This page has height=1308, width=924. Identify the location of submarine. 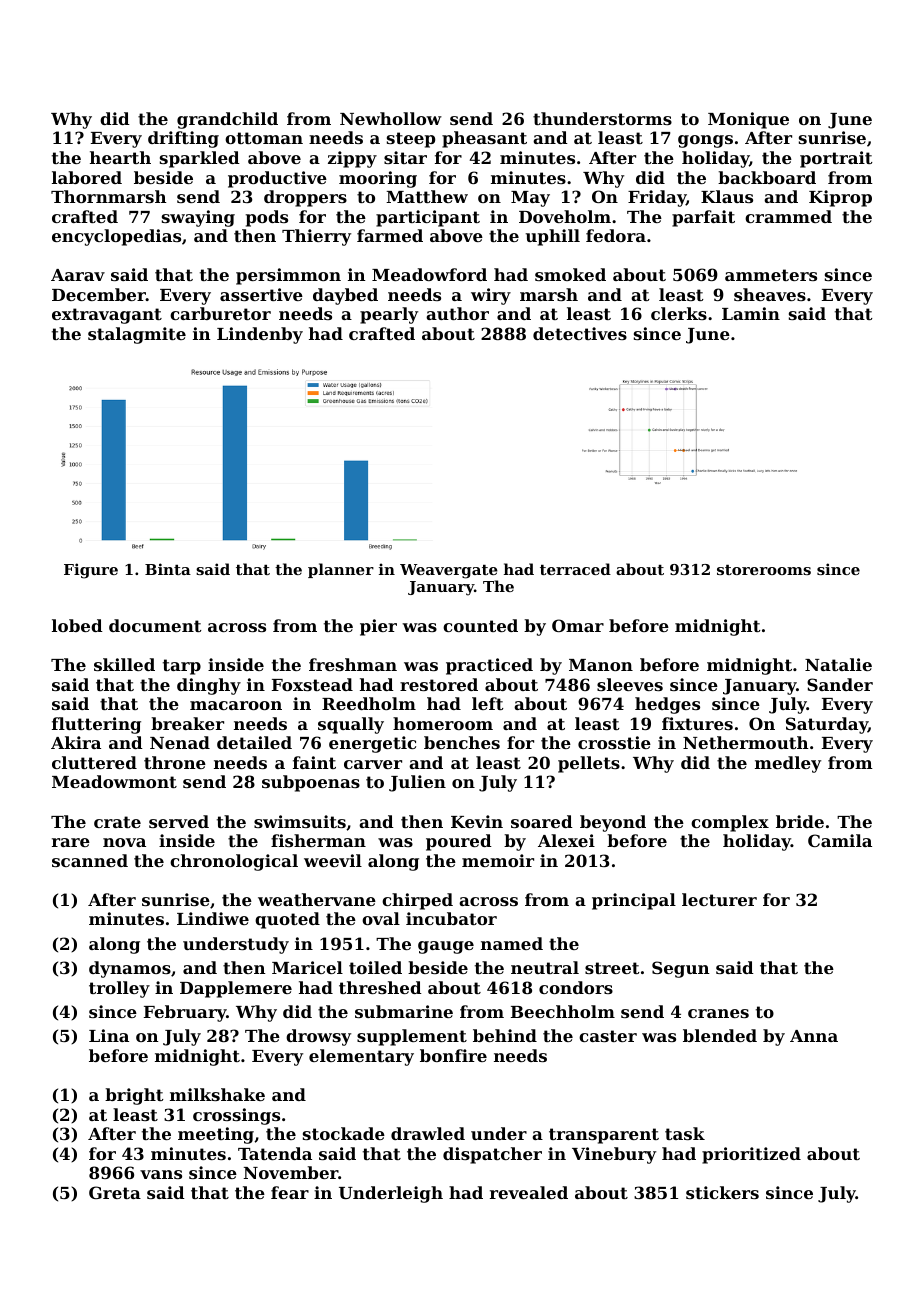
(404, 1011).
